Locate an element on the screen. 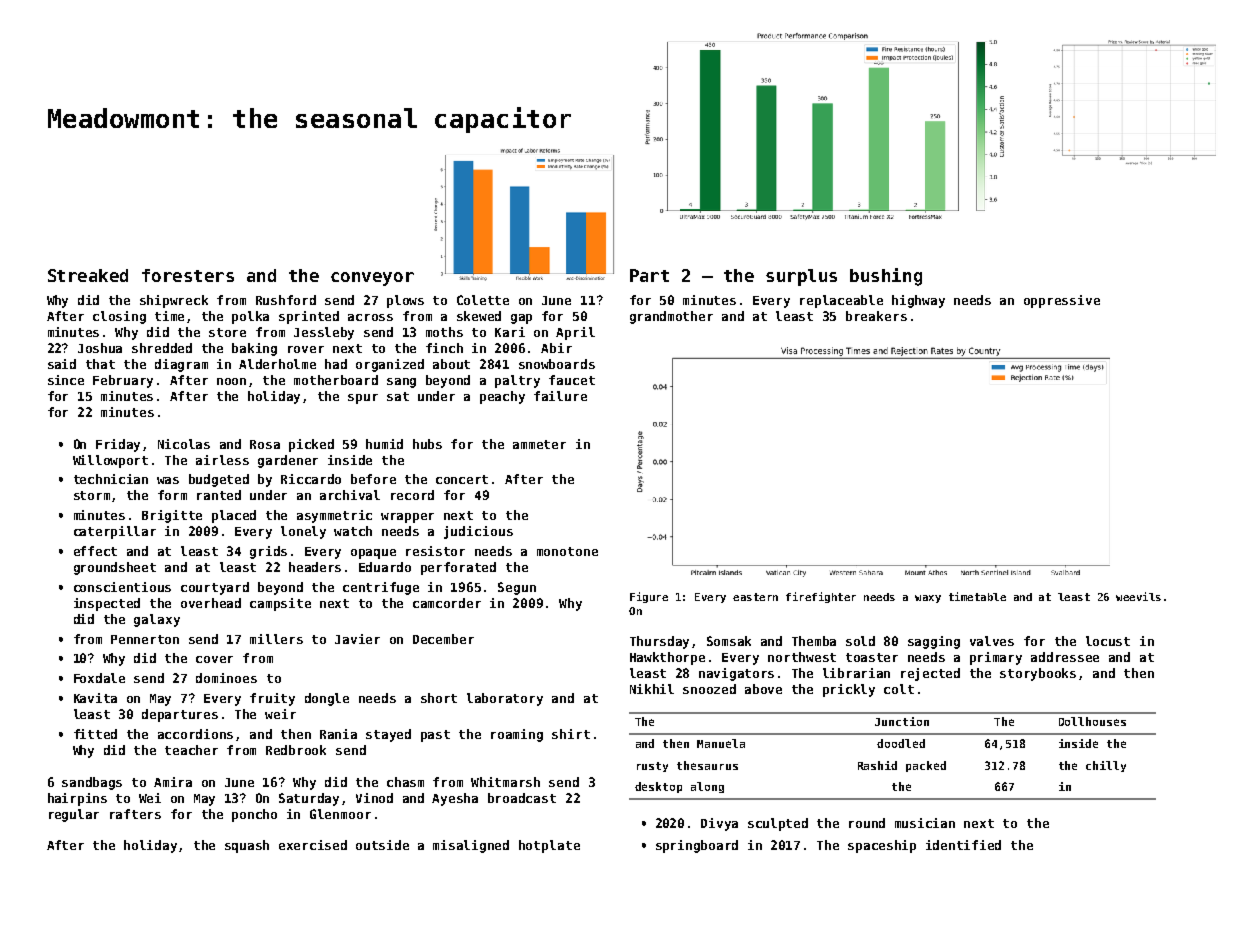 The width and height of the screenshot is (1233, 952). Amira is located at coordinates (173, 782).
